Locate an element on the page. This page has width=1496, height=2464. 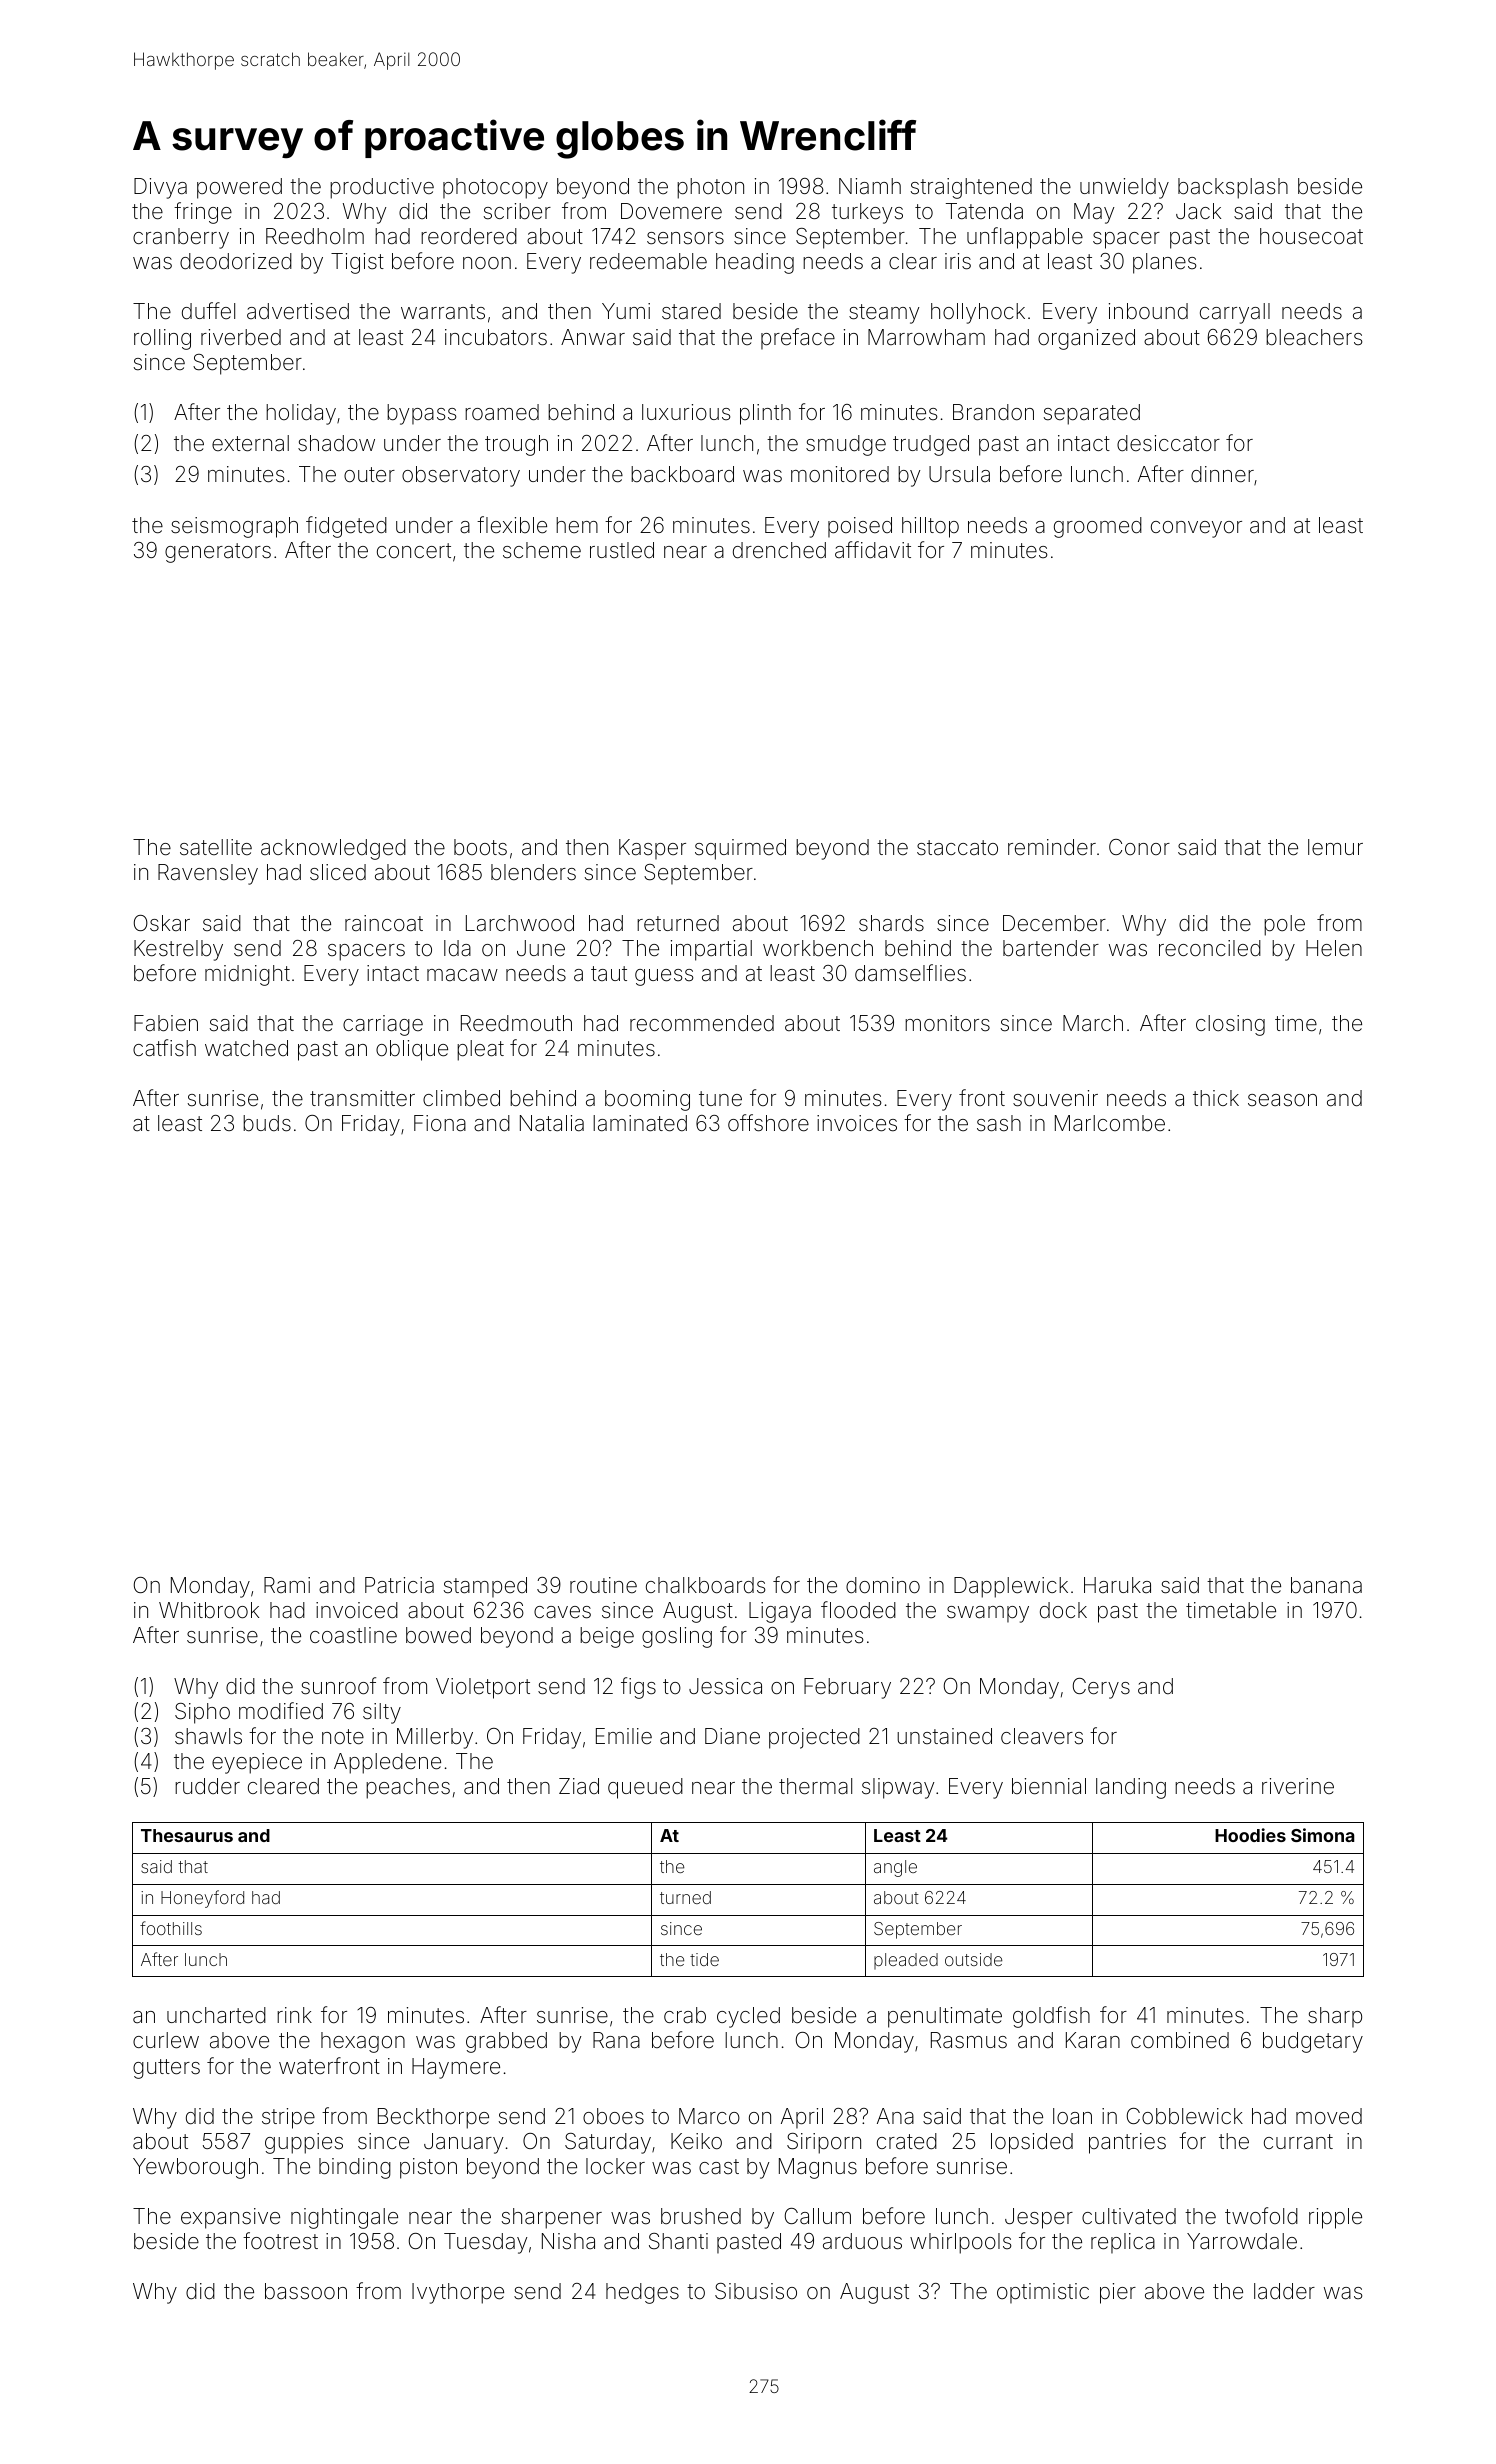
photocopy is located at coordinates (495, 188).
